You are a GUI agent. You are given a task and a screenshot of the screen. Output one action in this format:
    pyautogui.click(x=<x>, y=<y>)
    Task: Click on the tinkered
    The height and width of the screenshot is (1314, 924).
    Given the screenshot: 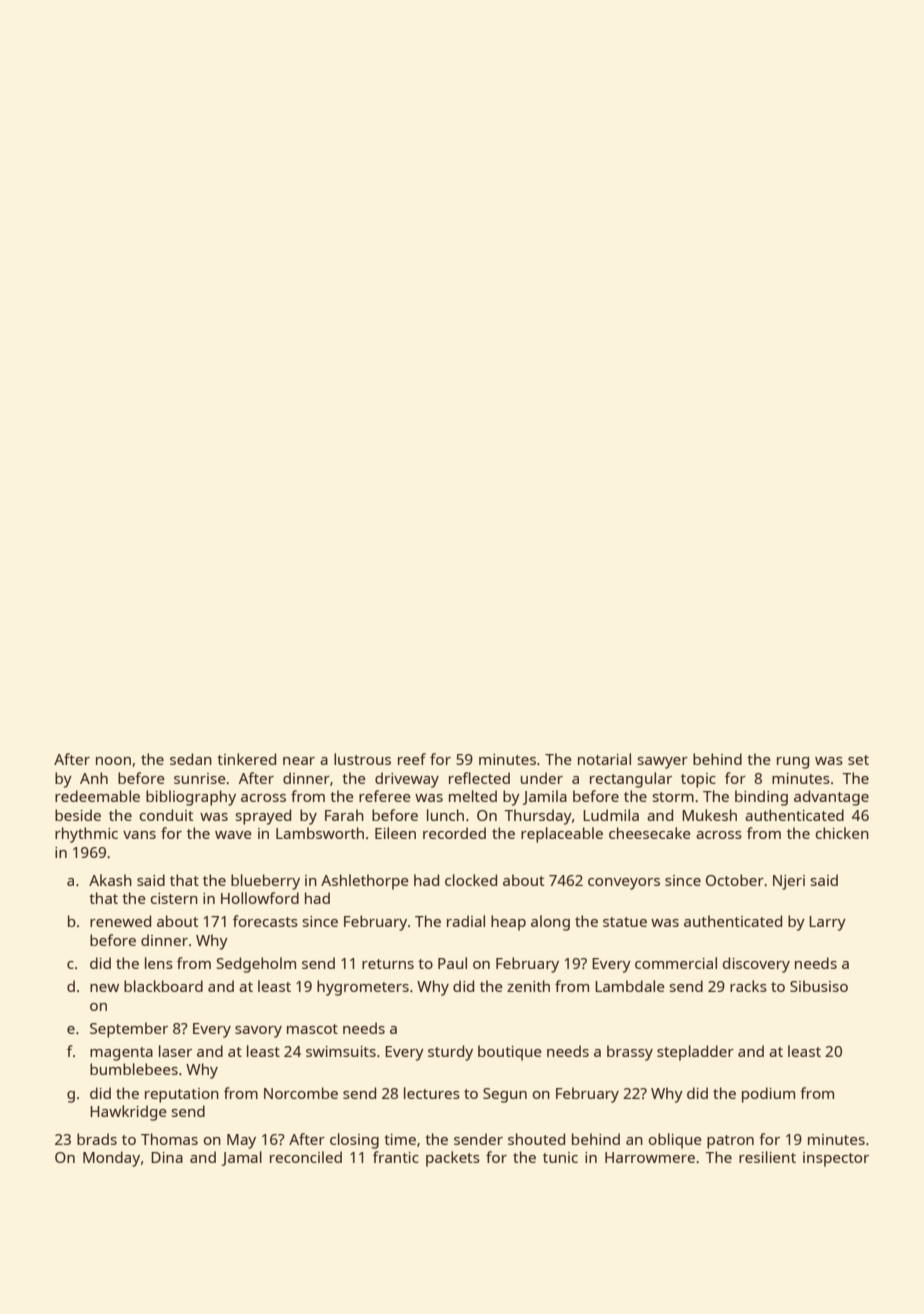 What is the action you would take?
    pyautogui.click(x=246, y=759)
